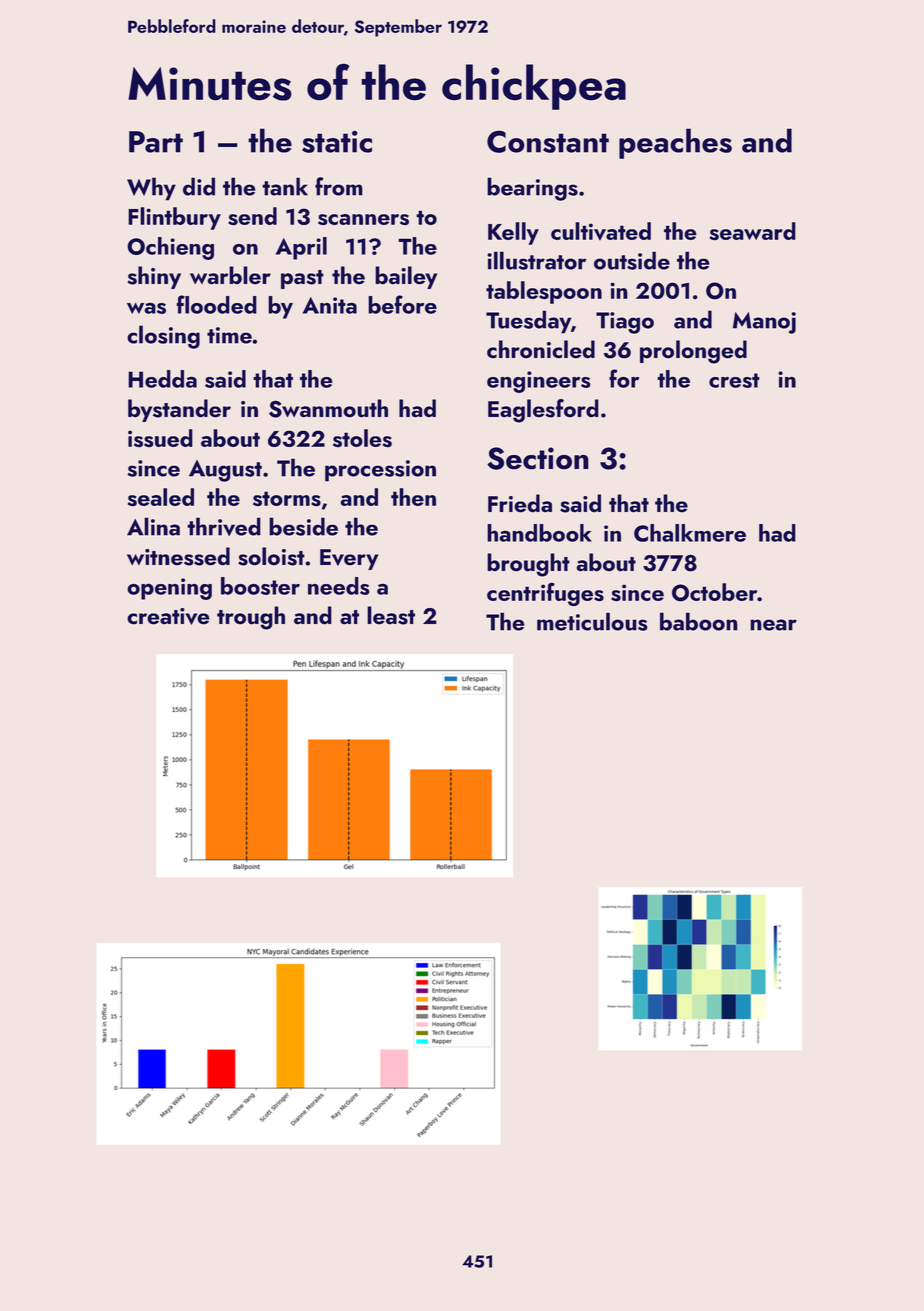 This screenshot has width=924, height=1311. What do you see at coordinates (170, 248) in the screenshot?
I see `Ochieng` at bounding box center [170, 248].
